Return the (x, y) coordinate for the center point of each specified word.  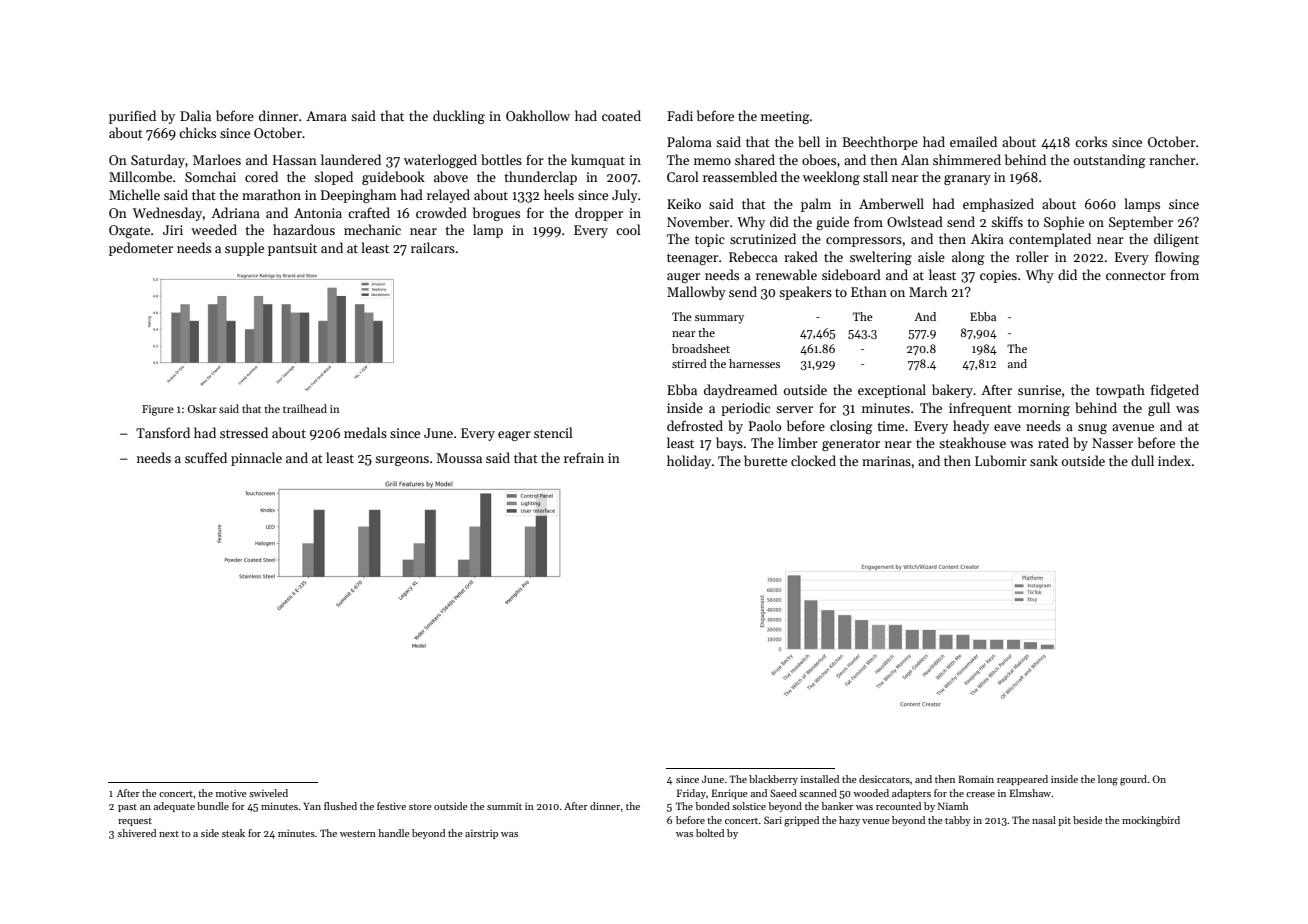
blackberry (773, 780)
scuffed (206, 457)
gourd (1133, 780)
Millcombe (140, 176)
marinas (886, 461)
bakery (952, 391)
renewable (786, 274)
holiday (689, 462)
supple (244, 249)
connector (1136, 276)
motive (231, 793)
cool (628, 229)
